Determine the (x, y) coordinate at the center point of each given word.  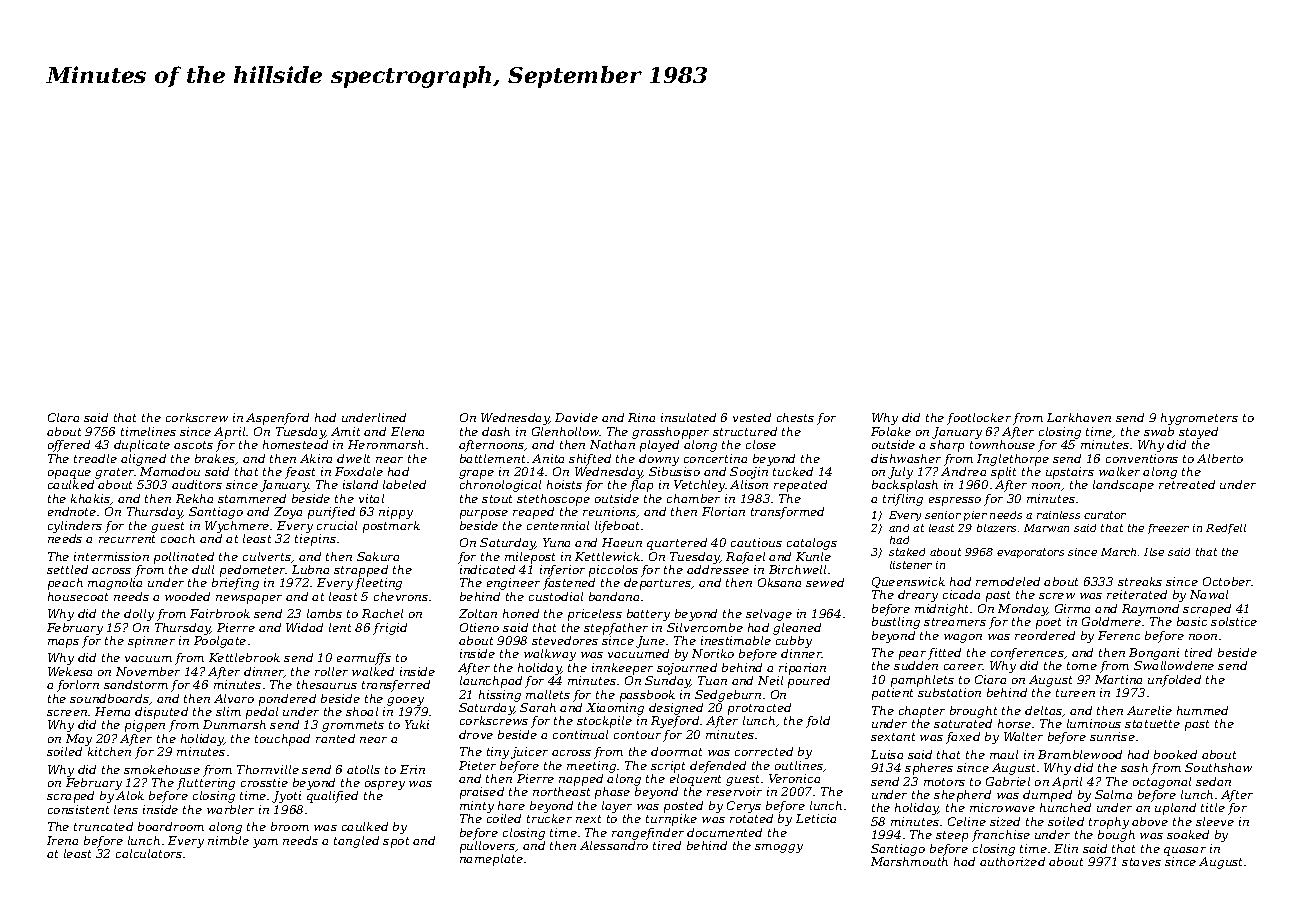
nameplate (491, 860)
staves (1141, 862)
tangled (356, 842)
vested (752, 417)
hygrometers (1199, 419)
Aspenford (277, 419)
